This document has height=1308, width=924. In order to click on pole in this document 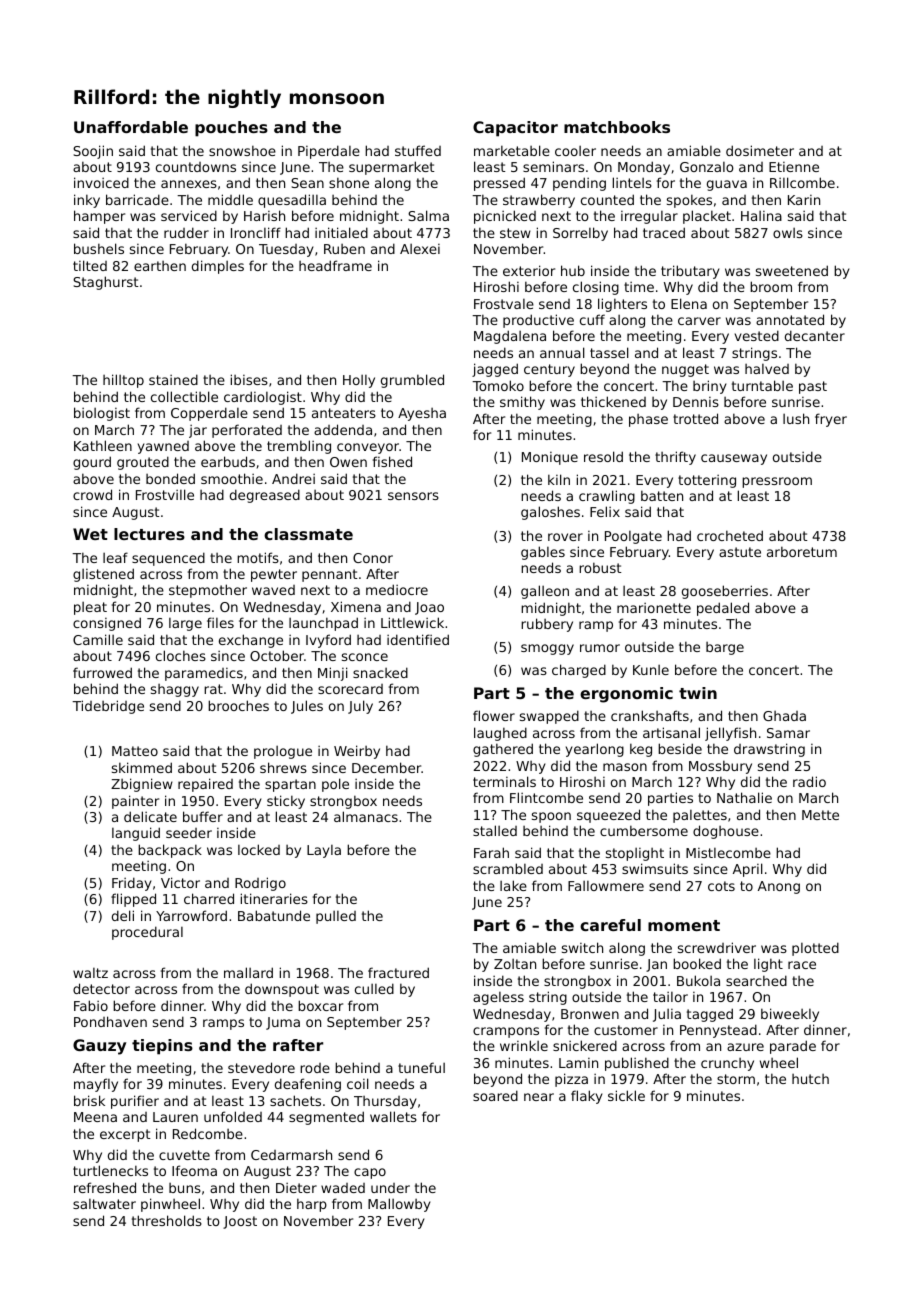, I will do `click(335, 785)`.
